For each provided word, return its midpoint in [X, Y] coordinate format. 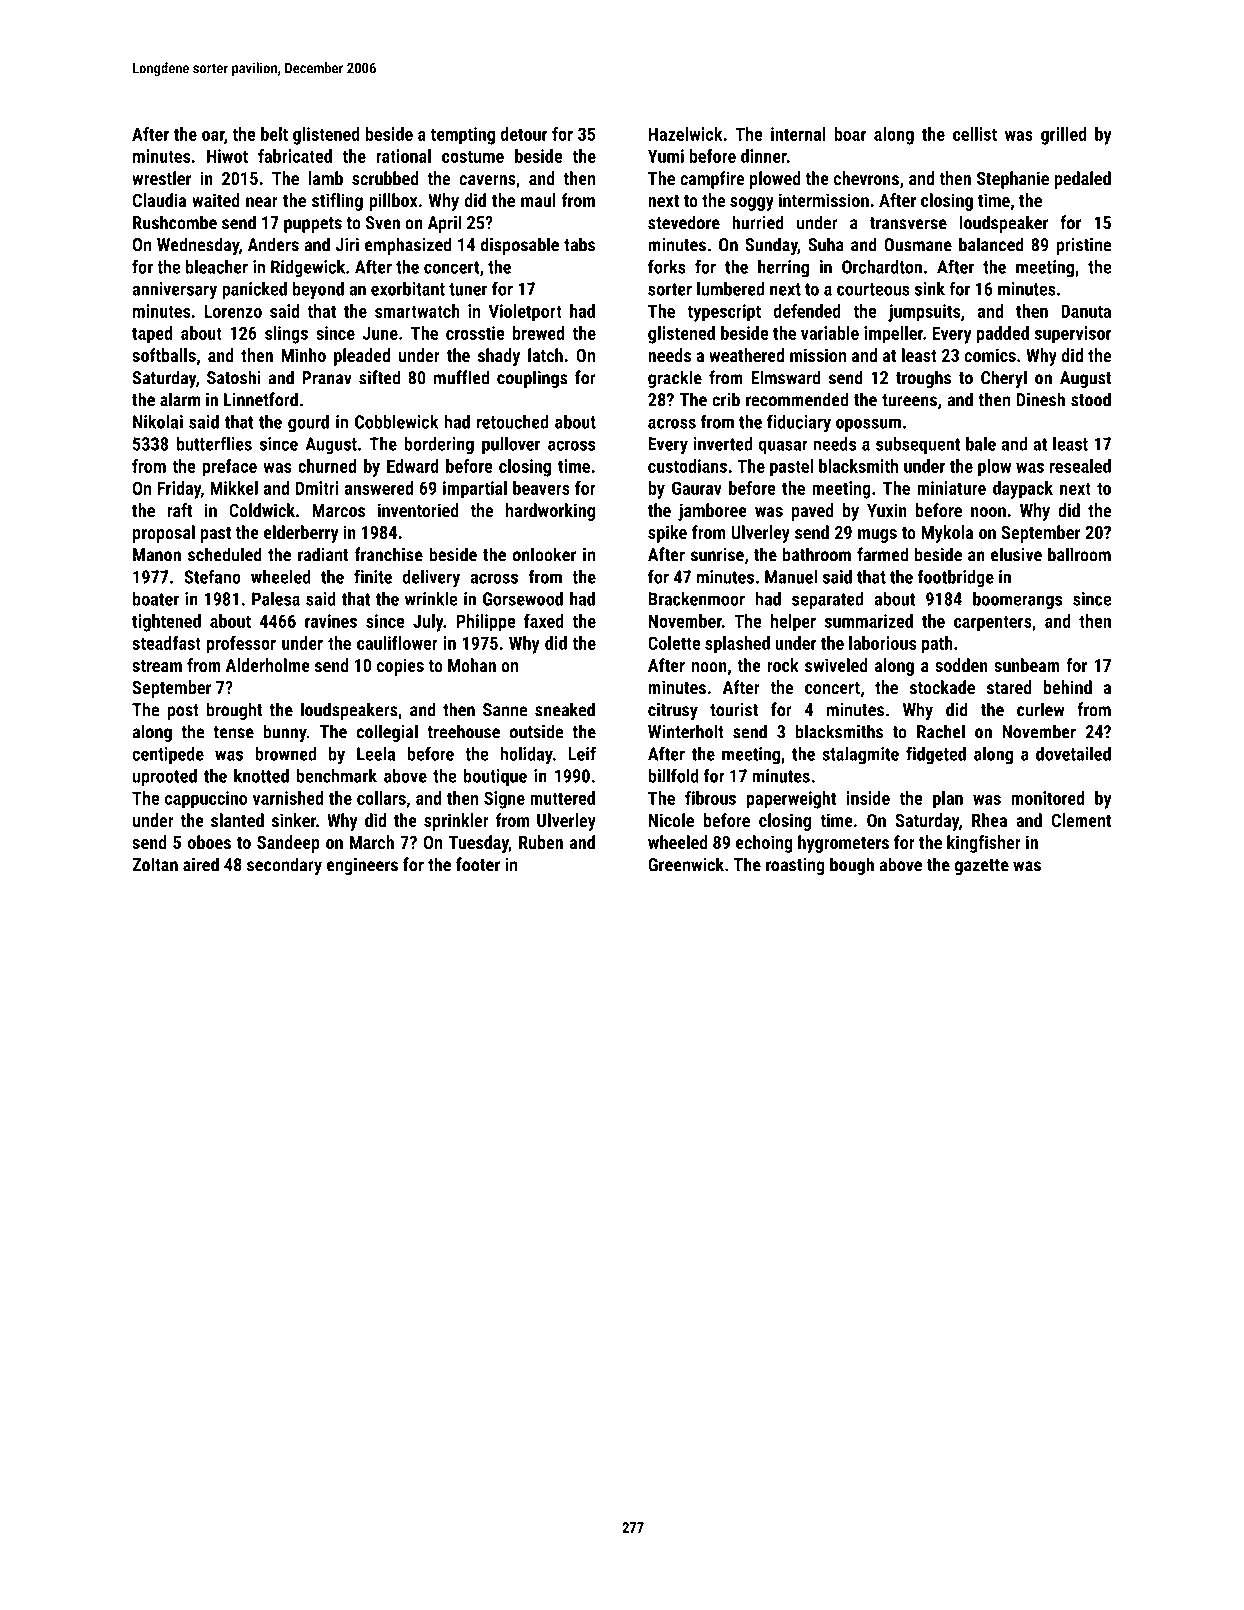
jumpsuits [924, 313]
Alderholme [268, 665]
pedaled [1082, 180]
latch [545, 355]
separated [827, 600]
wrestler [161, 178]
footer [478, 864]
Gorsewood [523, 598]
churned [327, 466]
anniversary [174, 291]
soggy [752, 204]
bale [981, 443]
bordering [439, 446]
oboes [209, 842]
